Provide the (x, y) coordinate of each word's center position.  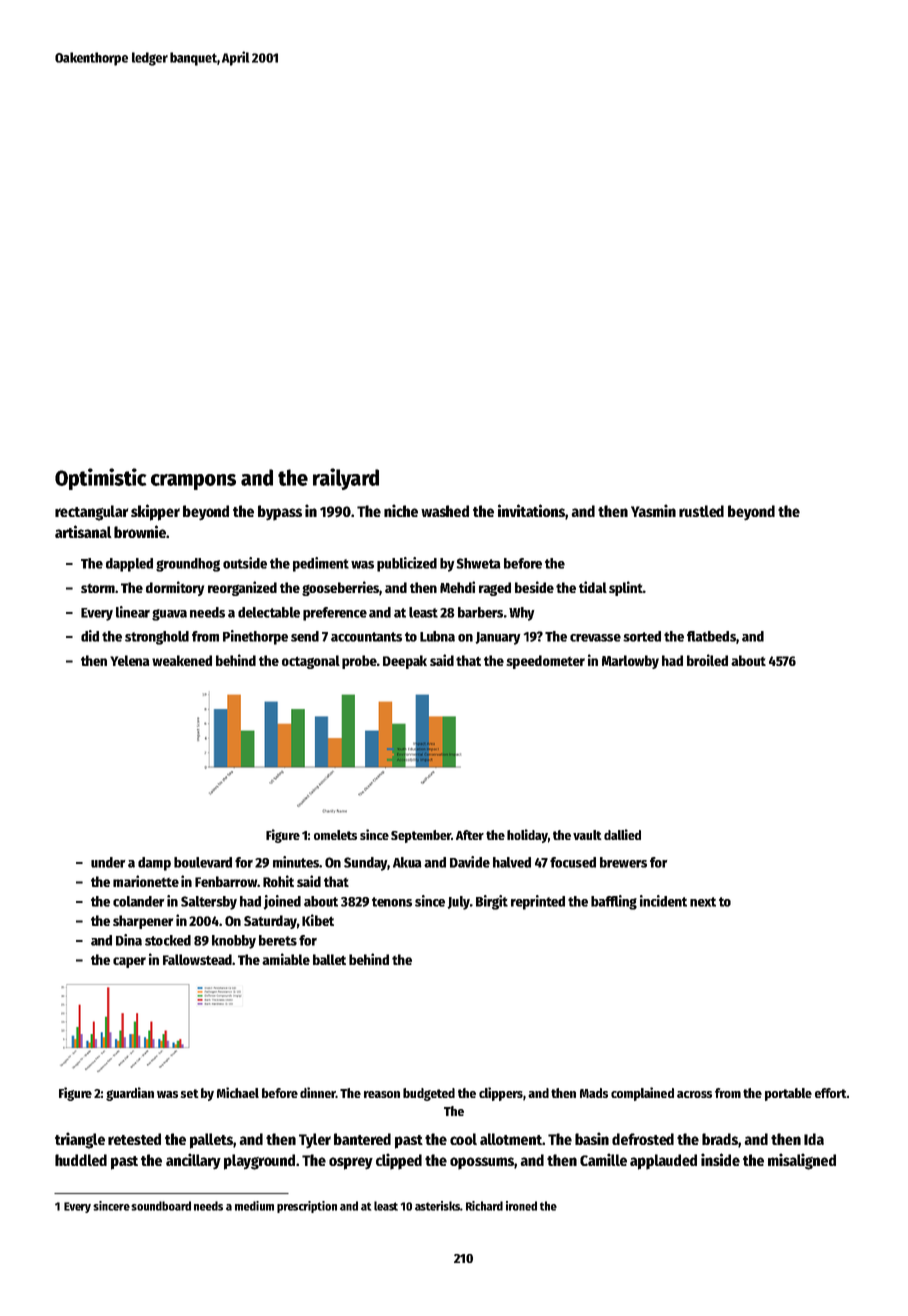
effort (831, 1093)
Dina (129, 940)
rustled (701, 511)
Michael (238, 1092)
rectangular (91, 513)
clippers (501, 1094)
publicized (407, 564)
